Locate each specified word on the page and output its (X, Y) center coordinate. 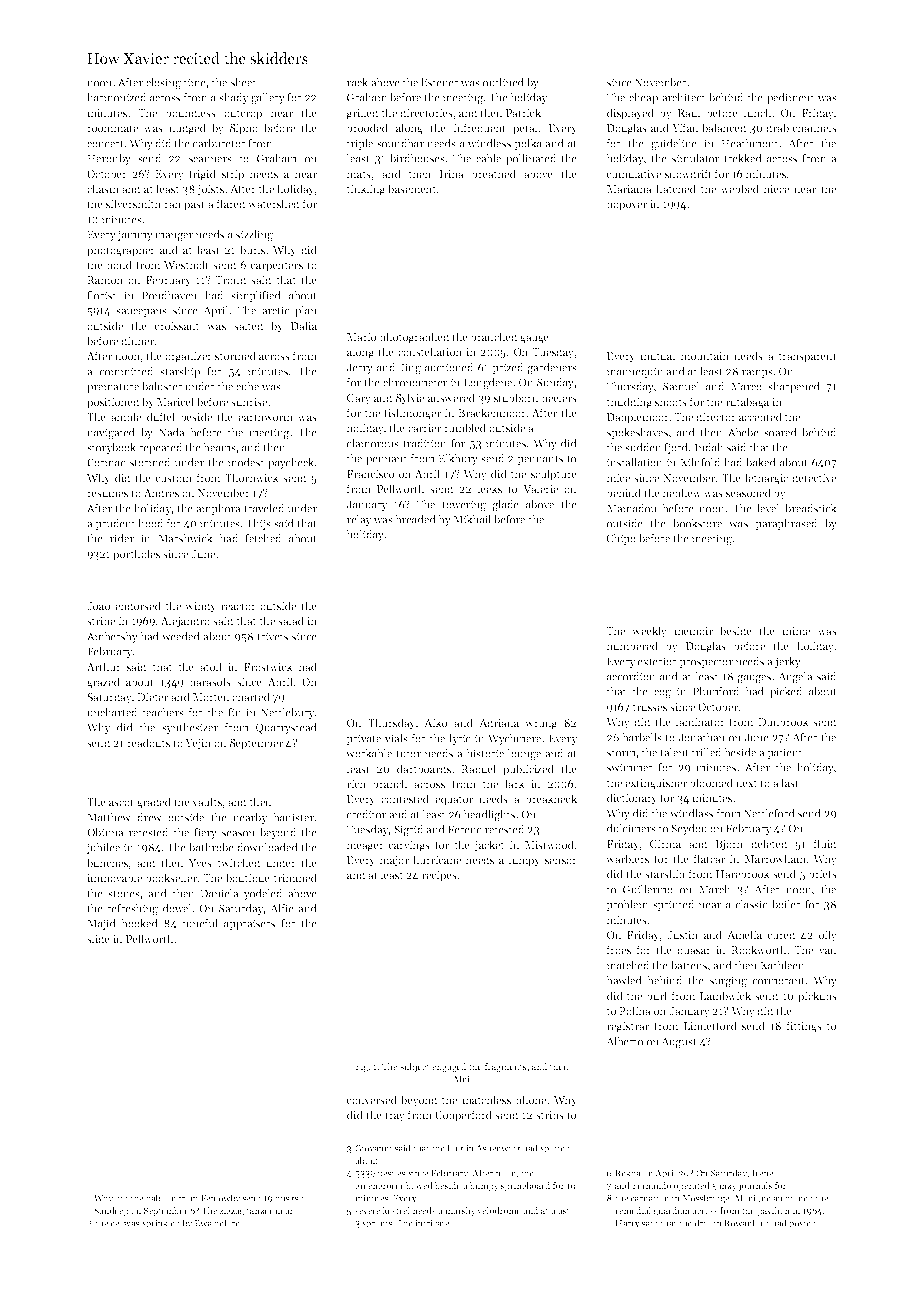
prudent (115, 524)
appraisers (249, 924)
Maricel (175, 401)
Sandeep (111, 1211)
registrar (628, 1027)
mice (618, 478)
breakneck (551, 798)
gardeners (552, 368)
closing (163, 83)
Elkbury (458, 459)
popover (626, 206)
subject (415, 1067)
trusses (649, 707)
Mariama (629, 189)
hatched (676, 188)
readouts (148, 742)
